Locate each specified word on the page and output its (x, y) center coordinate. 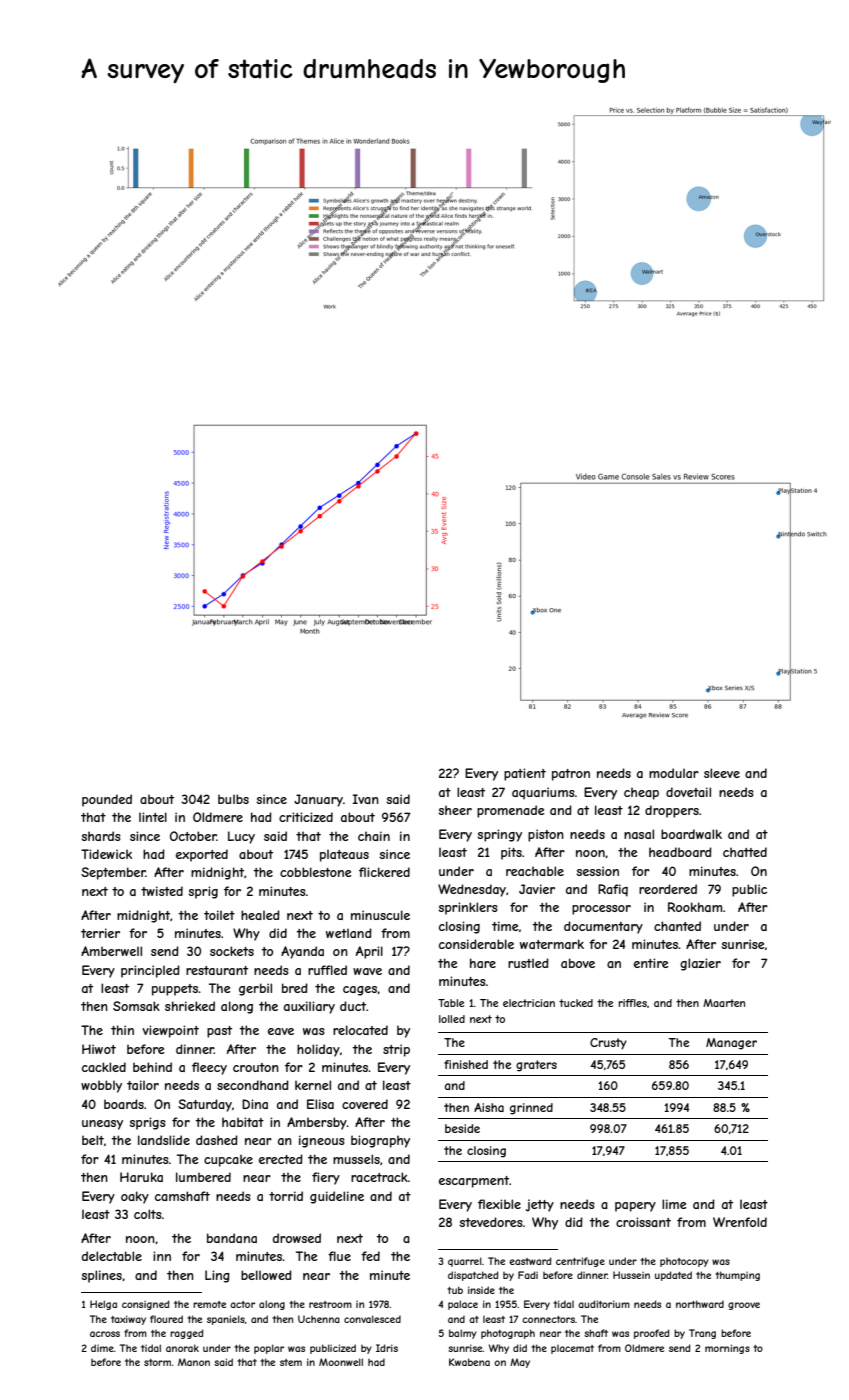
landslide (164, 1140)
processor (601, 910)
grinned (531, 1109)
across (105, 1334)
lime (674, 1204)
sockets (232, 951)
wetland (349, 933)
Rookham (695, 907)
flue (339, 1256)
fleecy (209, 1068)
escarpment (474, 1182)
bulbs (233, 799)
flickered (384, 872)
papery (635, 1207)
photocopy (684, 1262)
